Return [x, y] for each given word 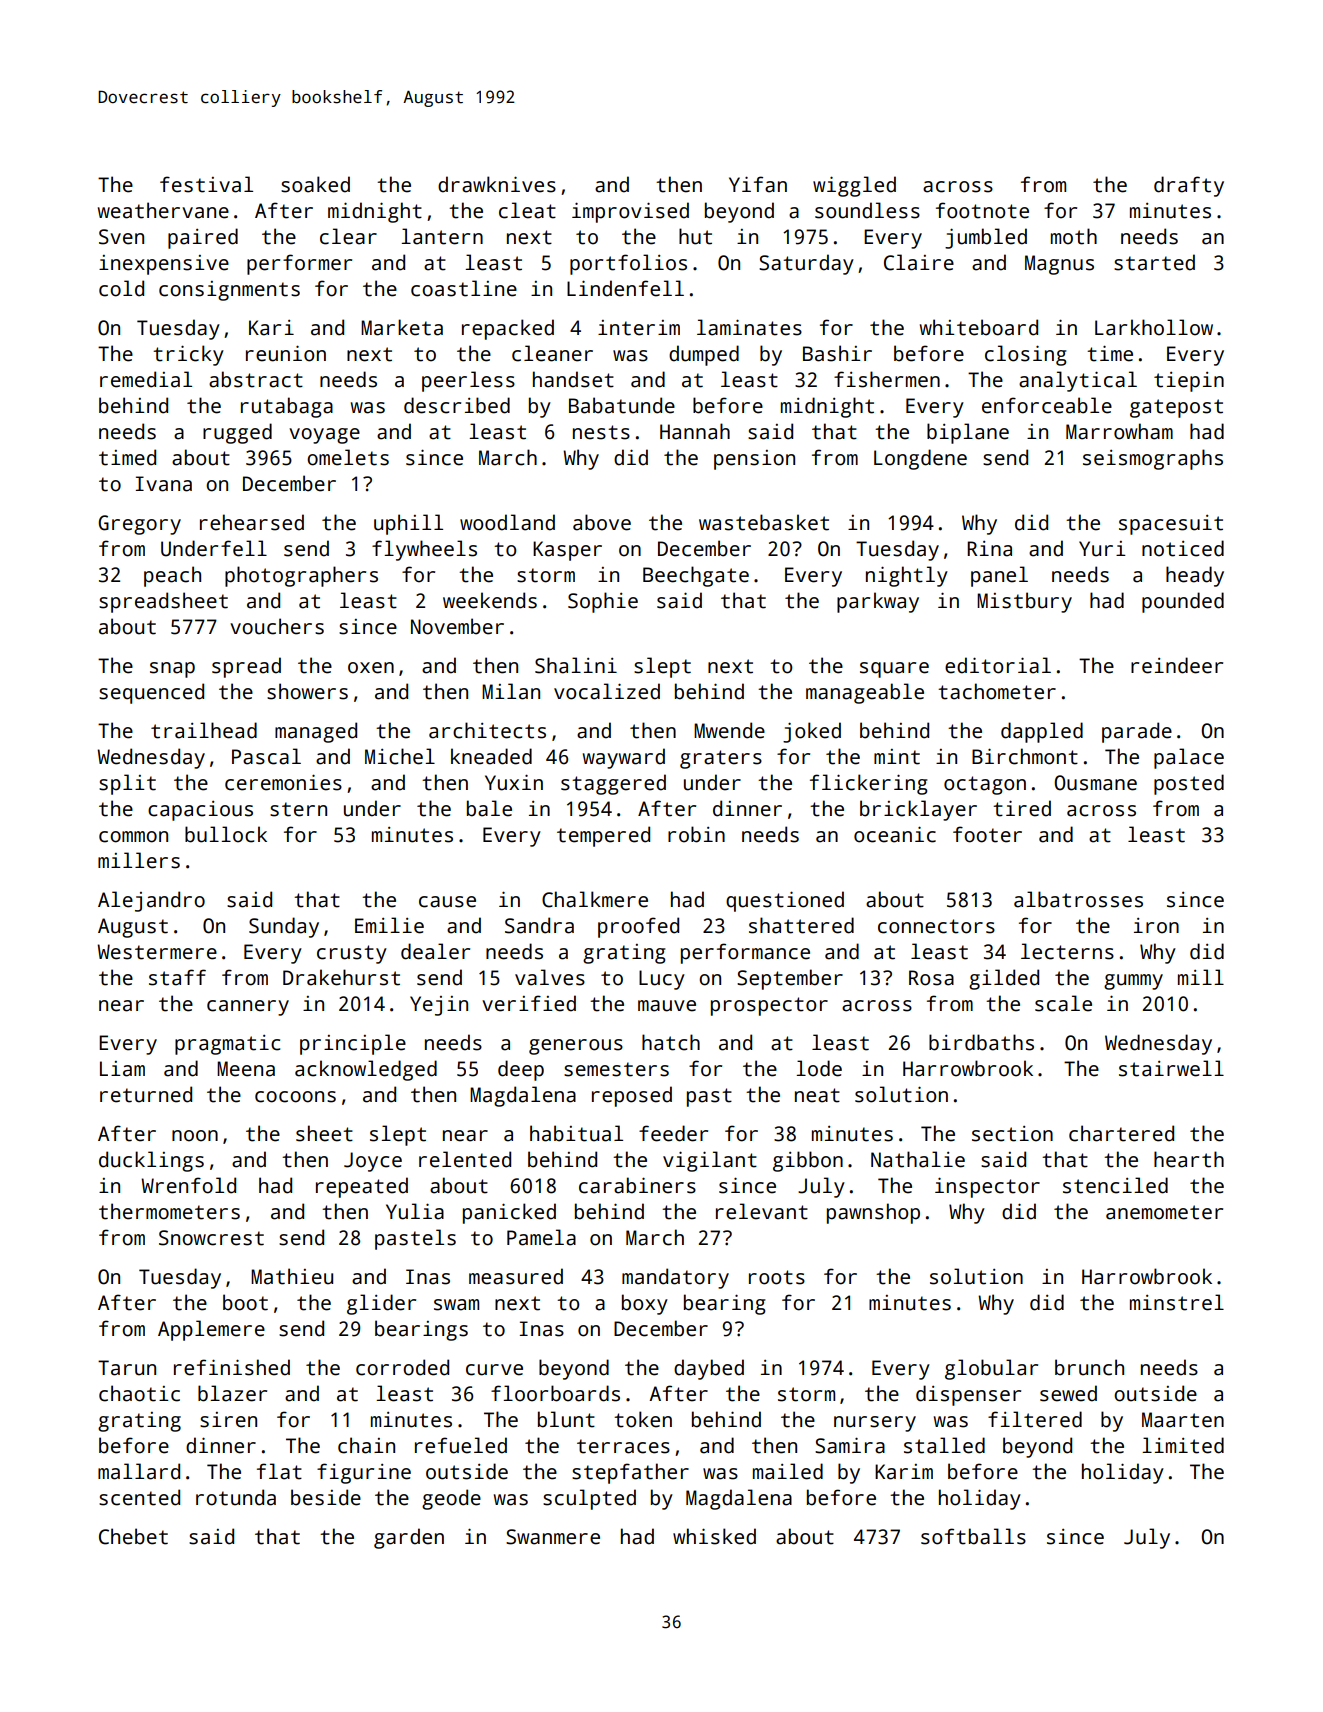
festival [206, 184]
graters [721, 759]
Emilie [389, 925]
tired [1022, 808]
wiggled [854, 186]
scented [139, 1497]
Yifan [758, 184]
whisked [714, 1536]
